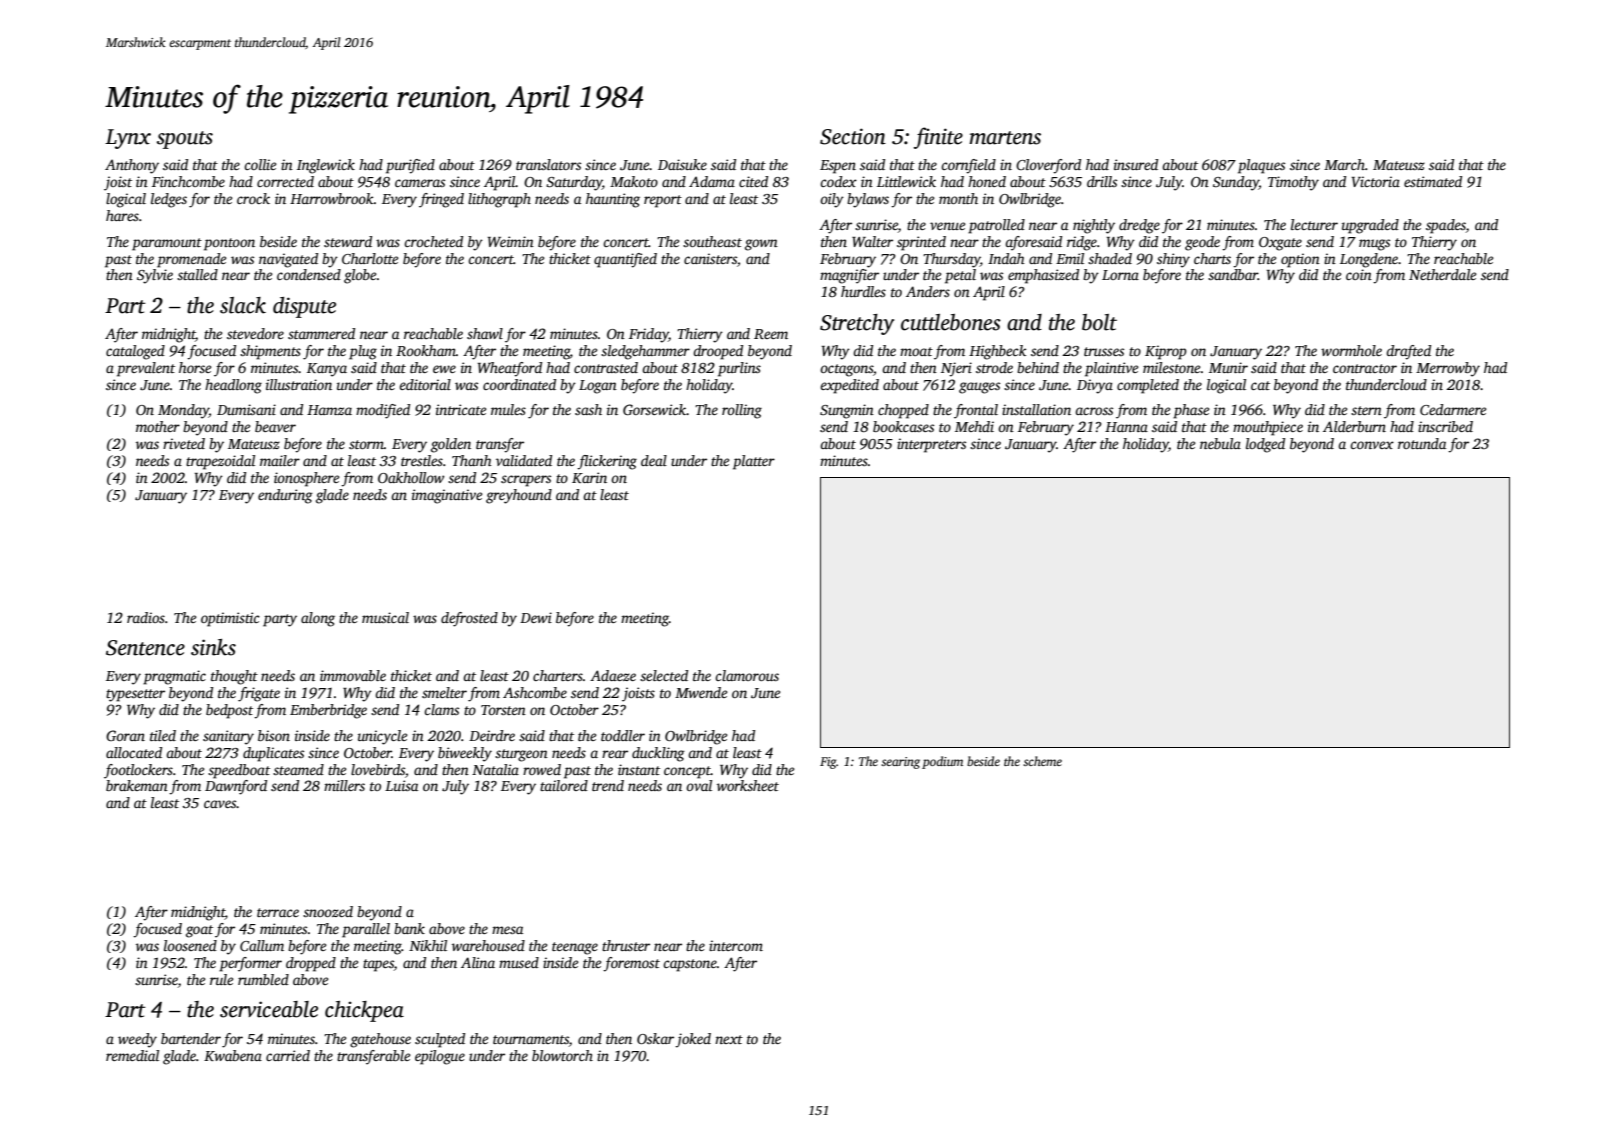 This document has width=1616, height=1142. Describe the element at coordinates (1433, 181) in the document. I see `estimated` at that location.
